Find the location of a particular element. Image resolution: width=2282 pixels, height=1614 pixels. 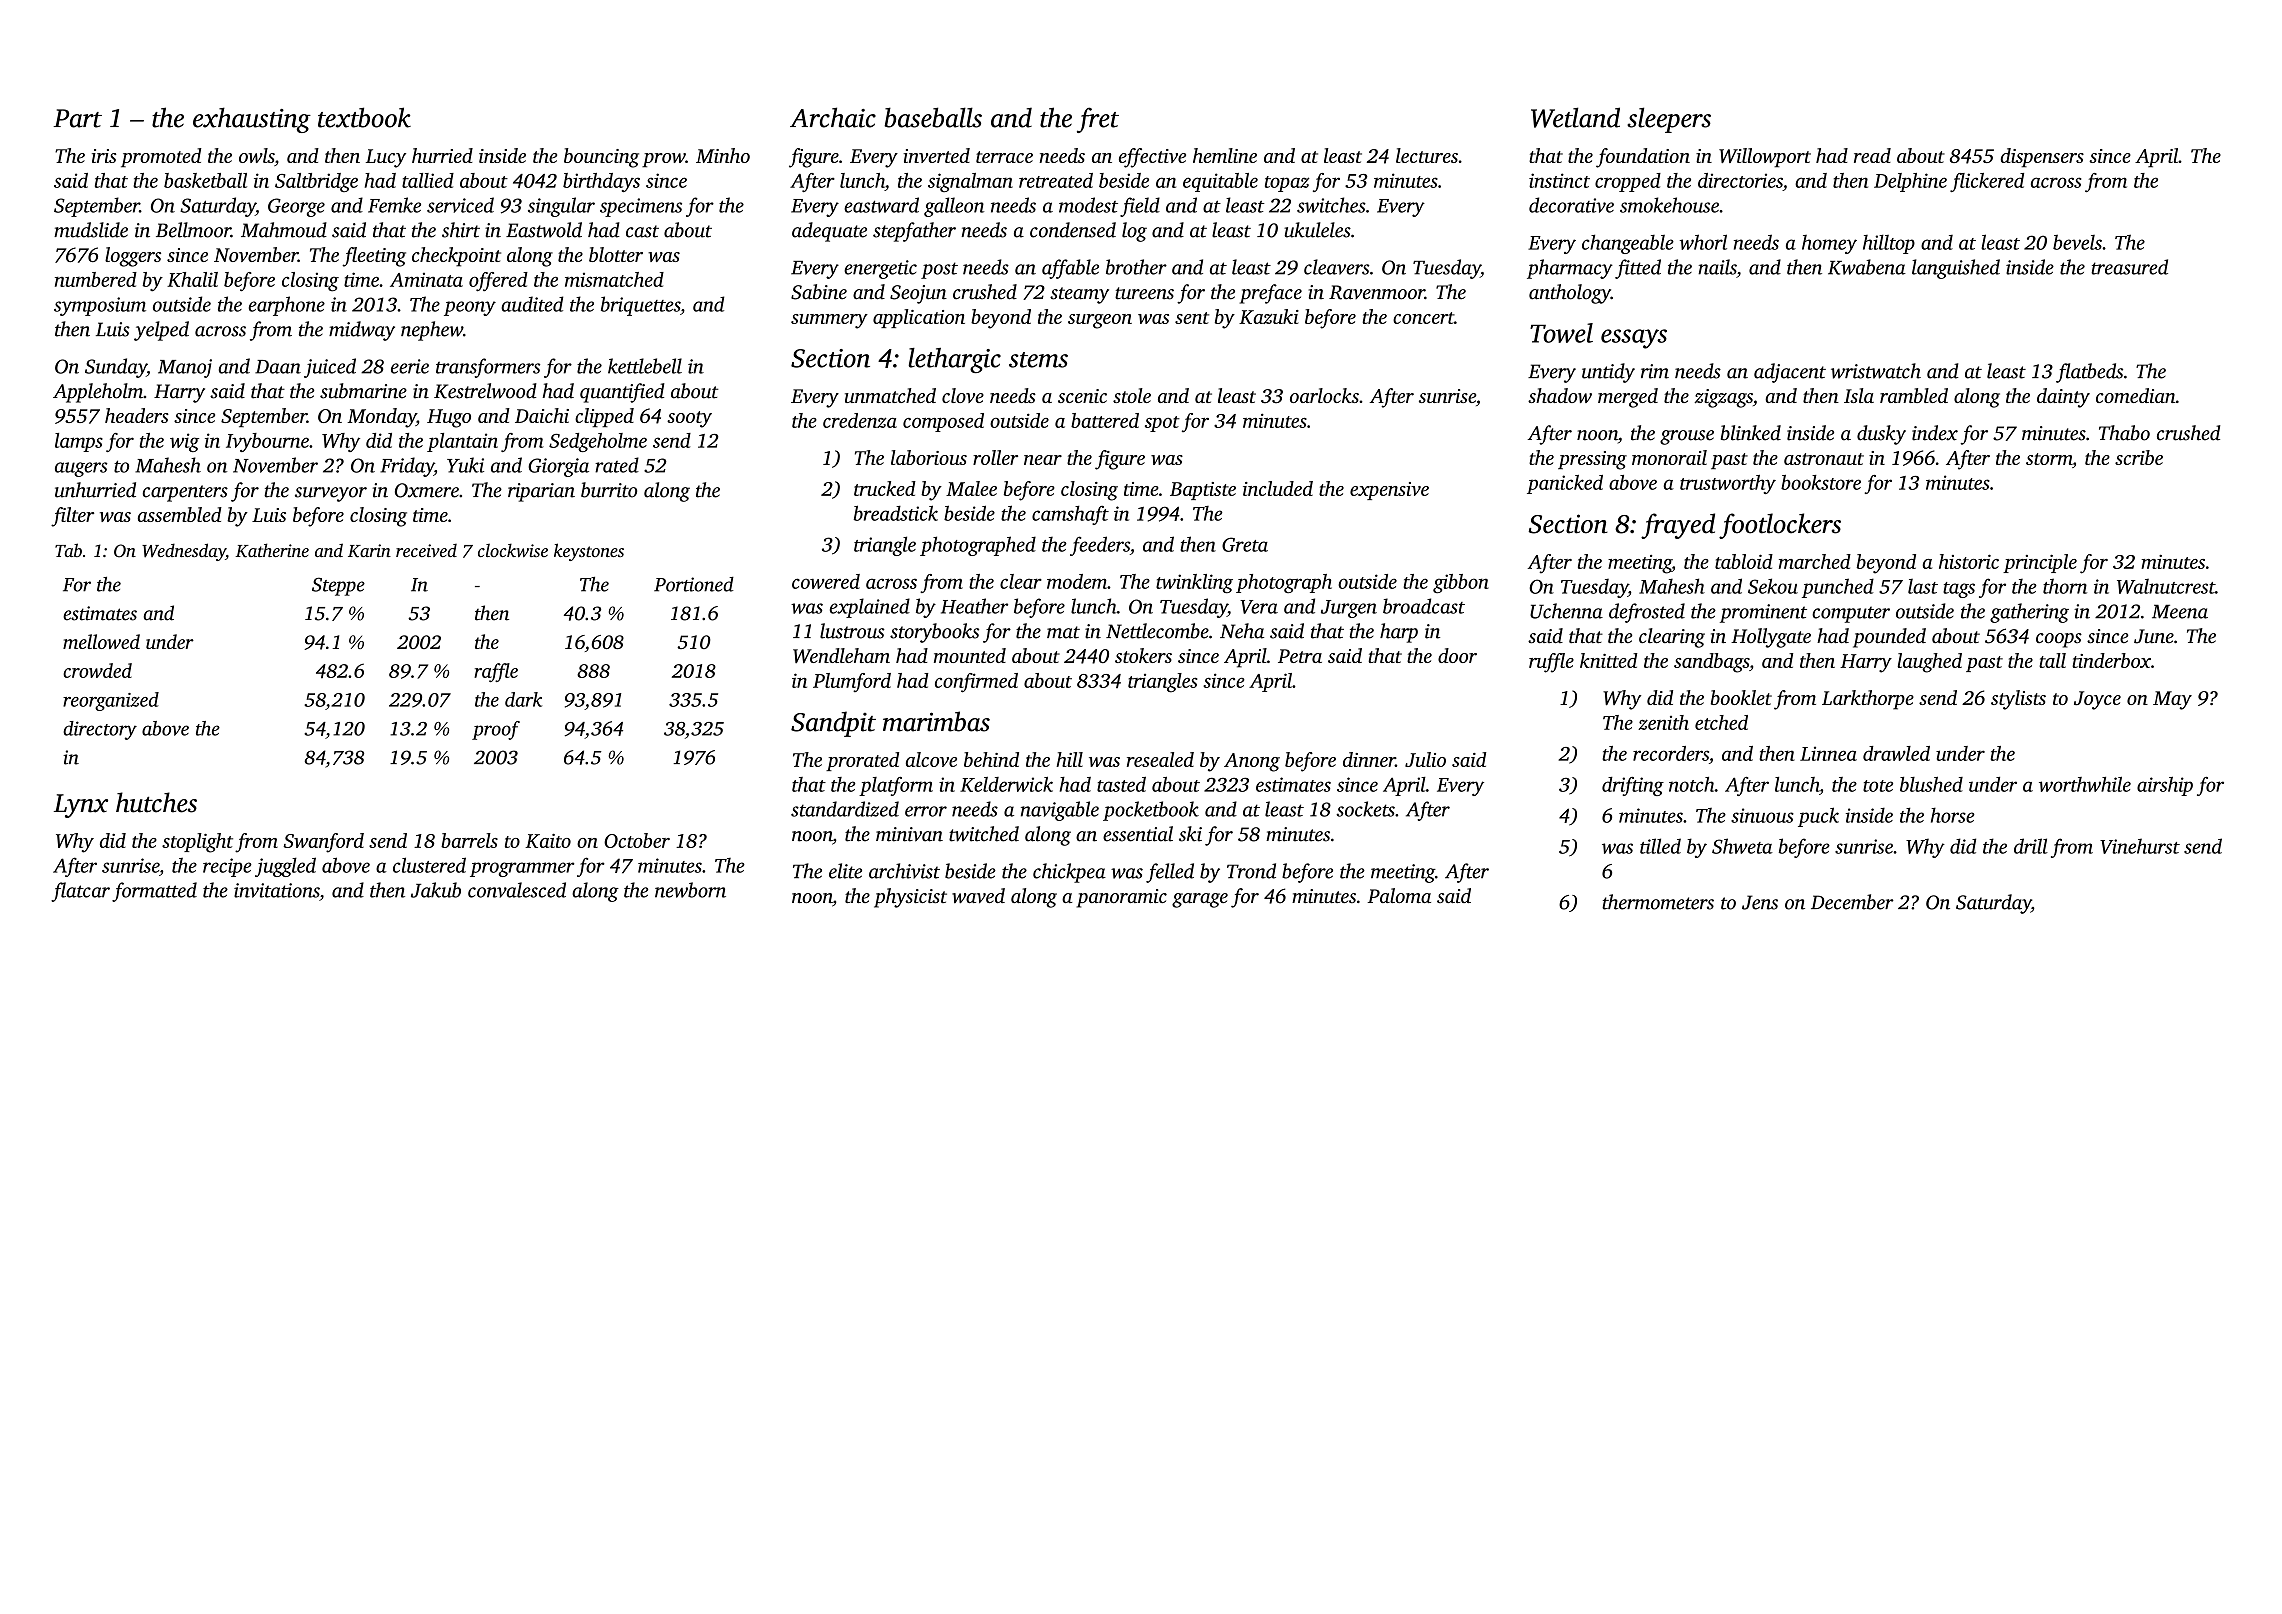

fret is located at coordinates (1098, 120).
